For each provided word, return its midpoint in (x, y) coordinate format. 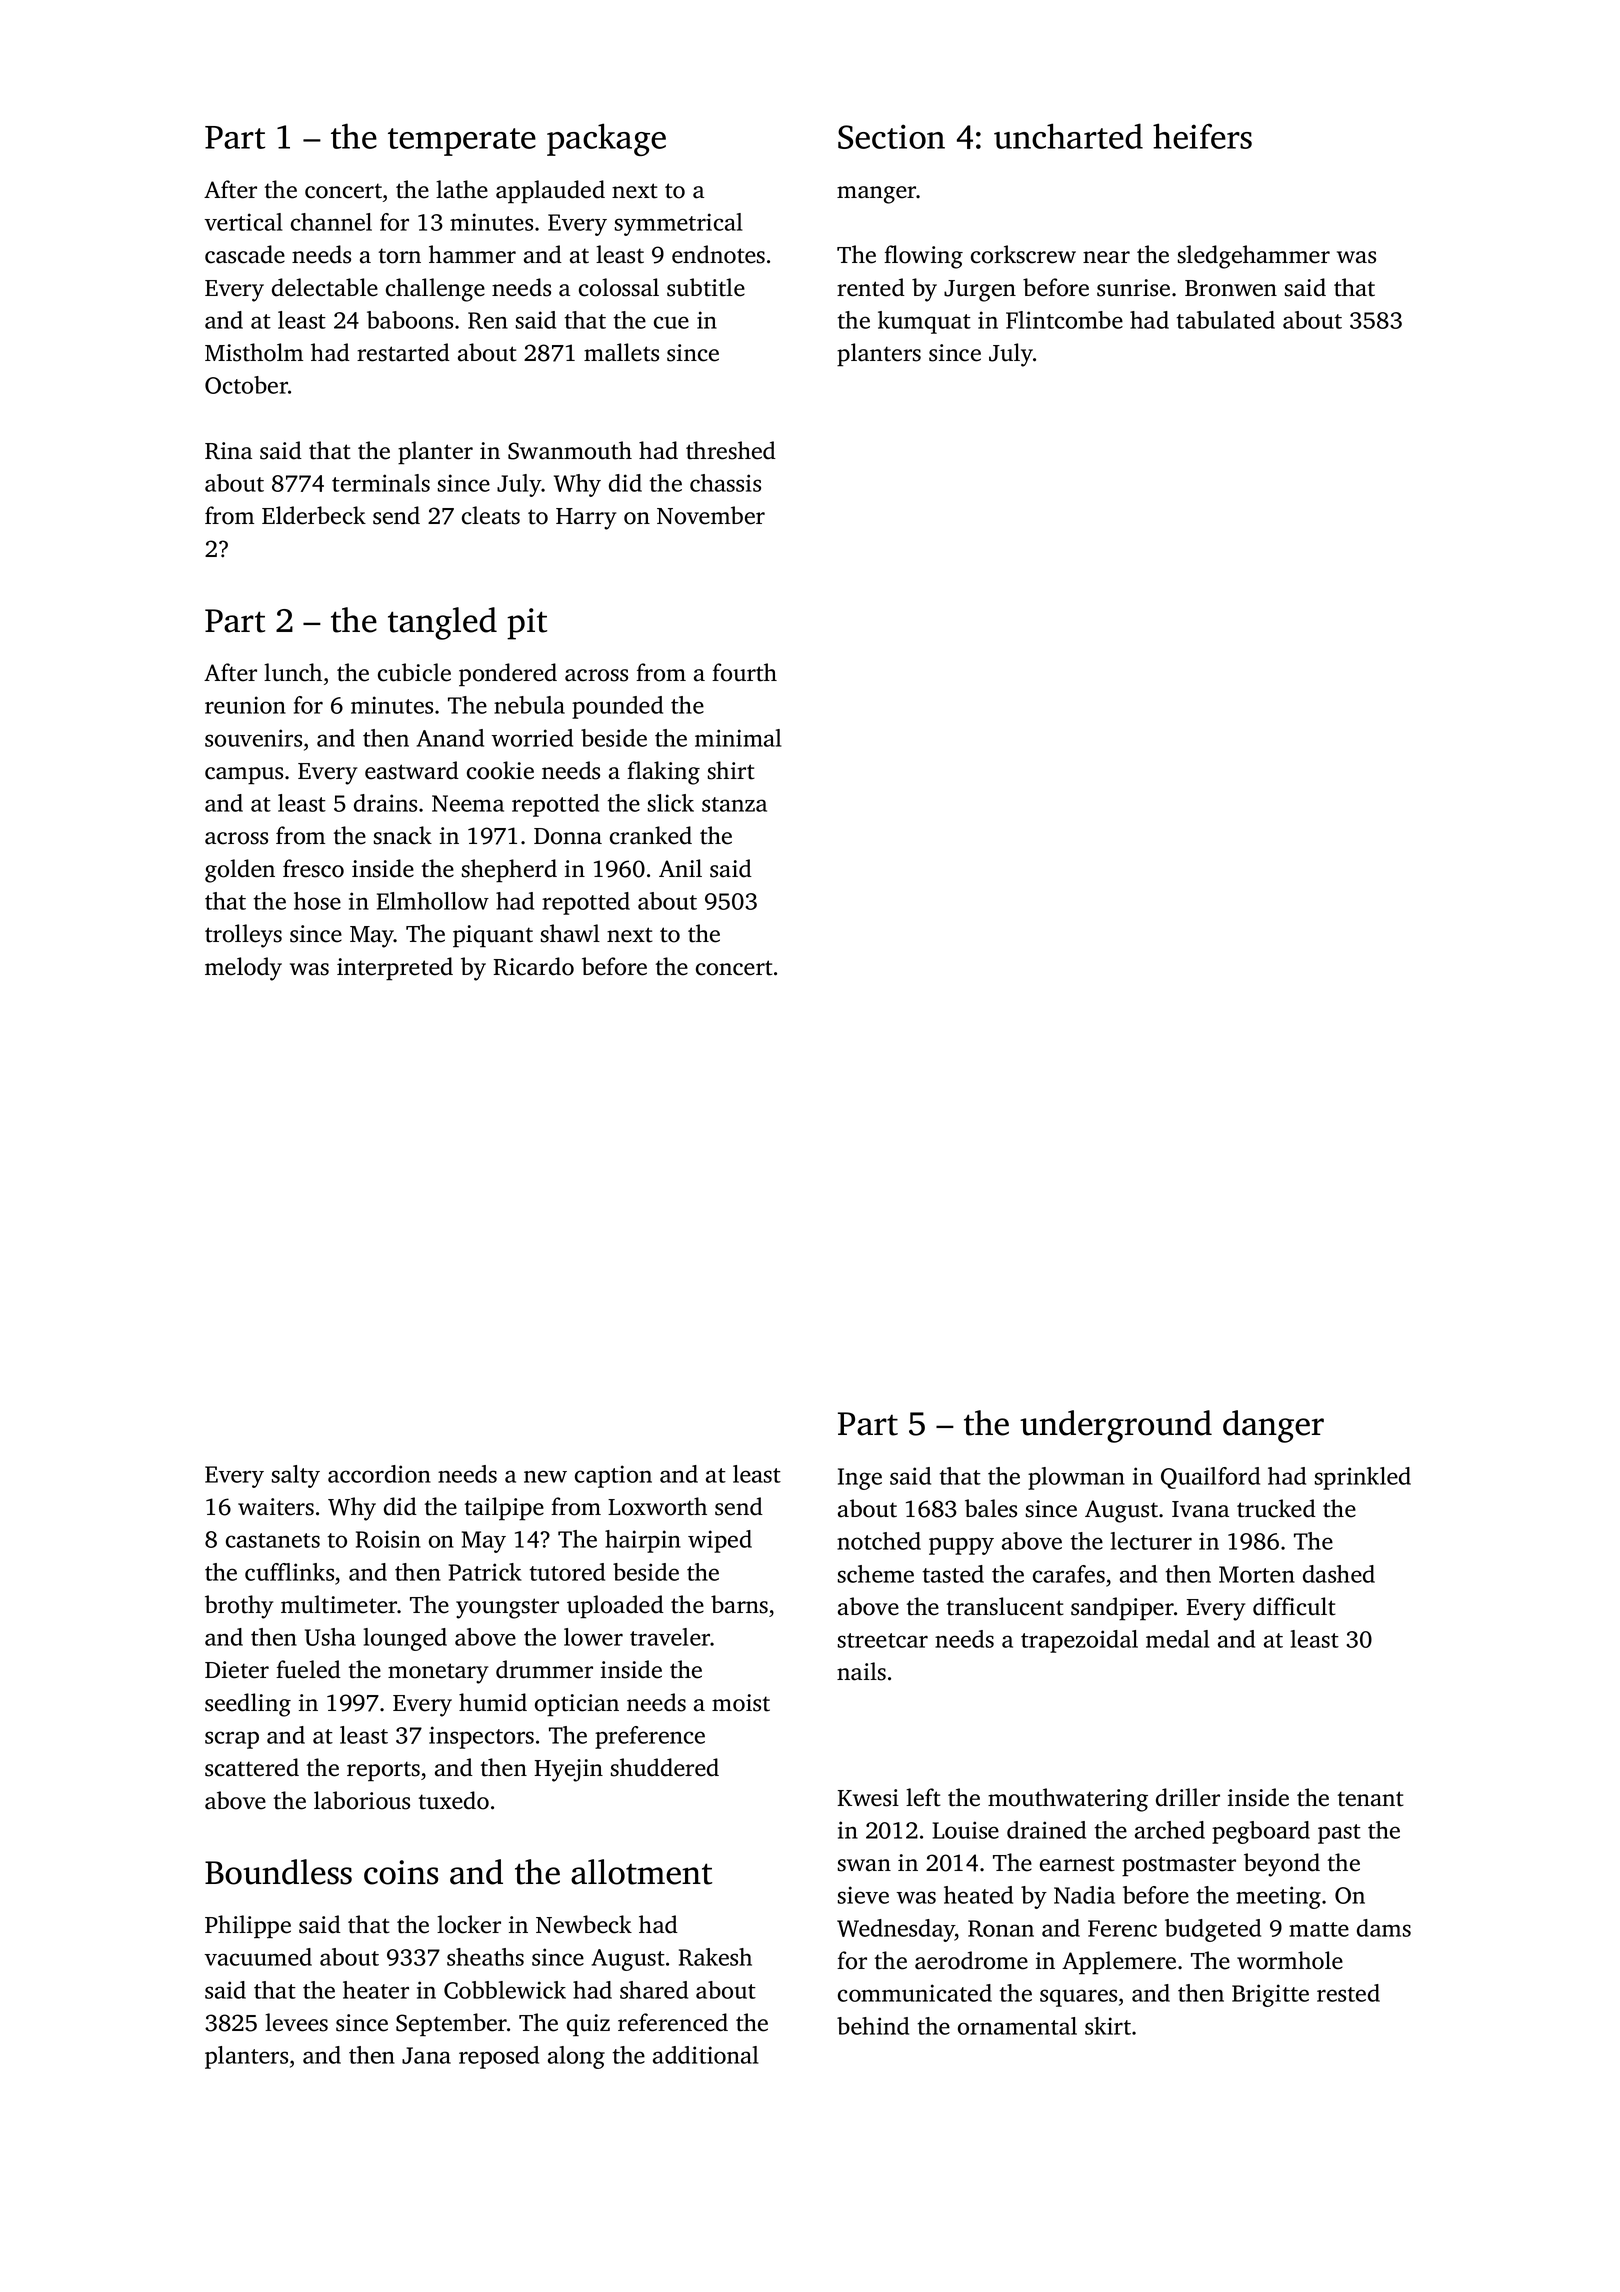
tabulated (1226, 320)
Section (891, 136)
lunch (293, 672)
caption (613, 1476)
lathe (462, 189)
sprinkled (1363, 1478)
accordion (379, 1474)
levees (296, 2022)
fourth (744, 672)
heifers (1202, 136)
